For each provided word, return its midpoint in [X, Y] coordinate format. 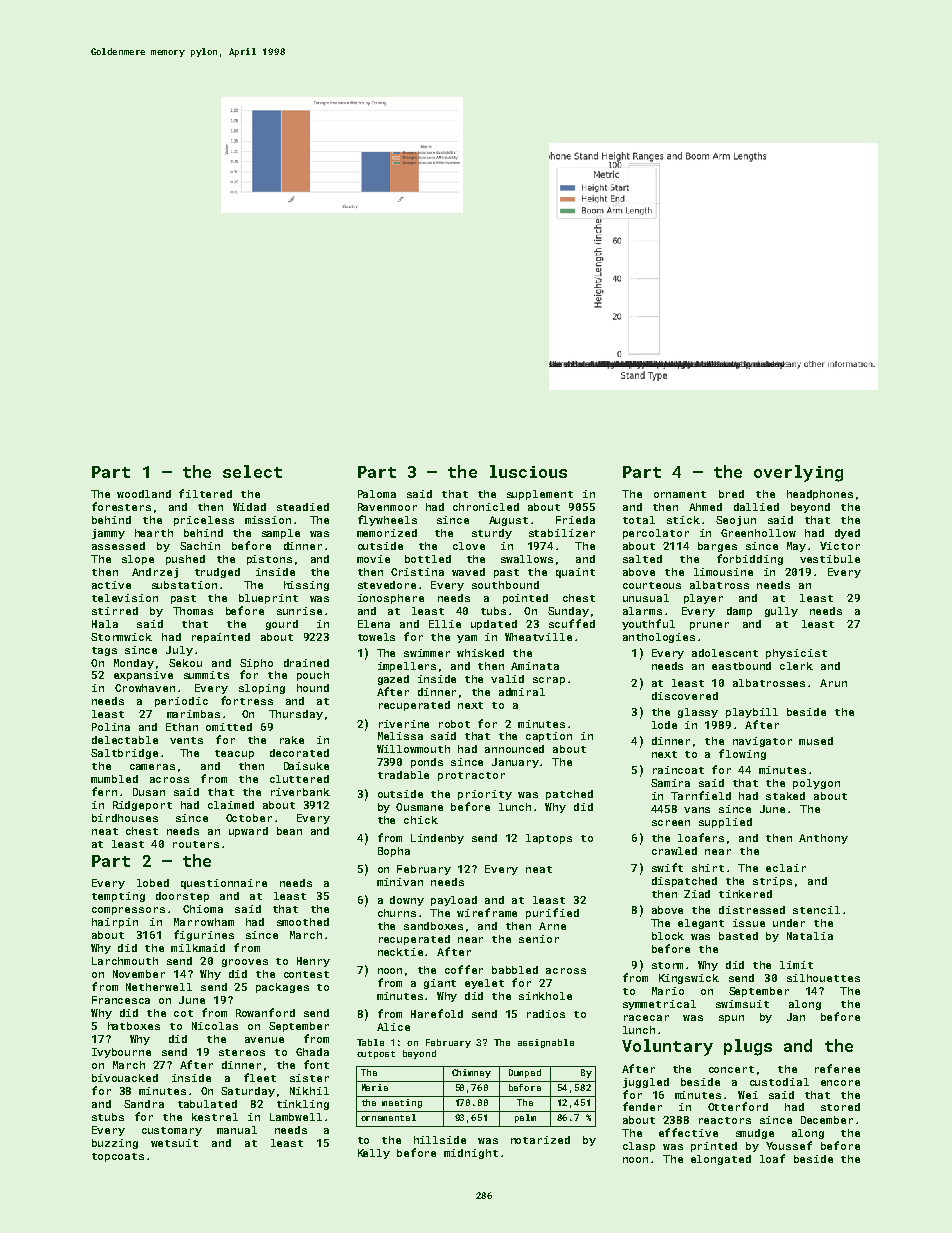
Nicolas [215, 1026]
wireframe [487, 912]
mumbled [114, 779]
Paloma [377, 494]
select [252, 471]
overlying [798, 473]
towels [376, 637]
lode [664, 725]
